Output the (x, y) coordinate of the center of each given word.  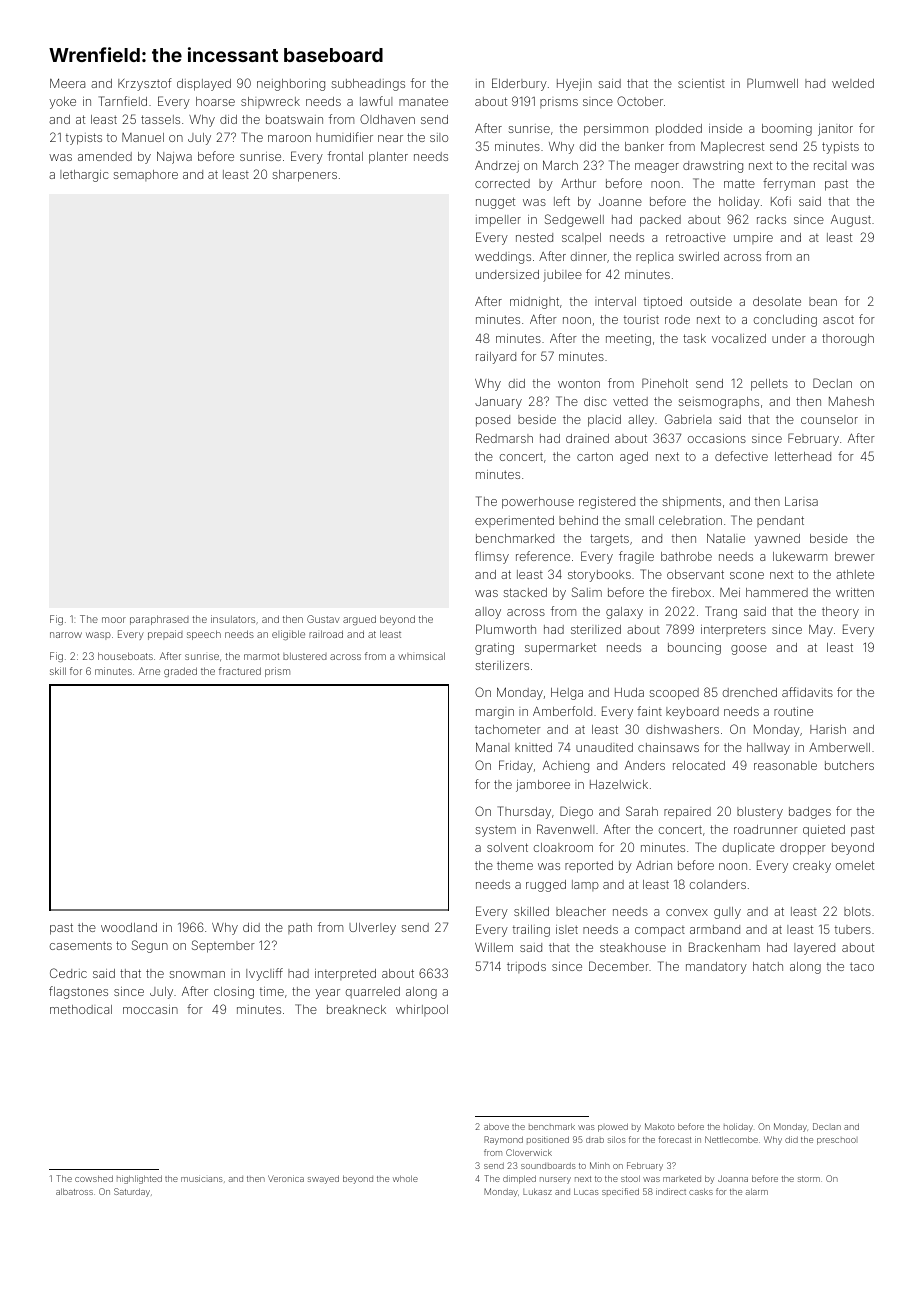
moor (114, 620)
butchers (849, 765)
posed (493, 421)
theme (515, 865)
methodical (81, 1009)
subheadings (368, 85)
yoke (62, 103)
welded (853, 83)
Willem (494, 947)
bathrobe (686, 556)
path (300, 928)
